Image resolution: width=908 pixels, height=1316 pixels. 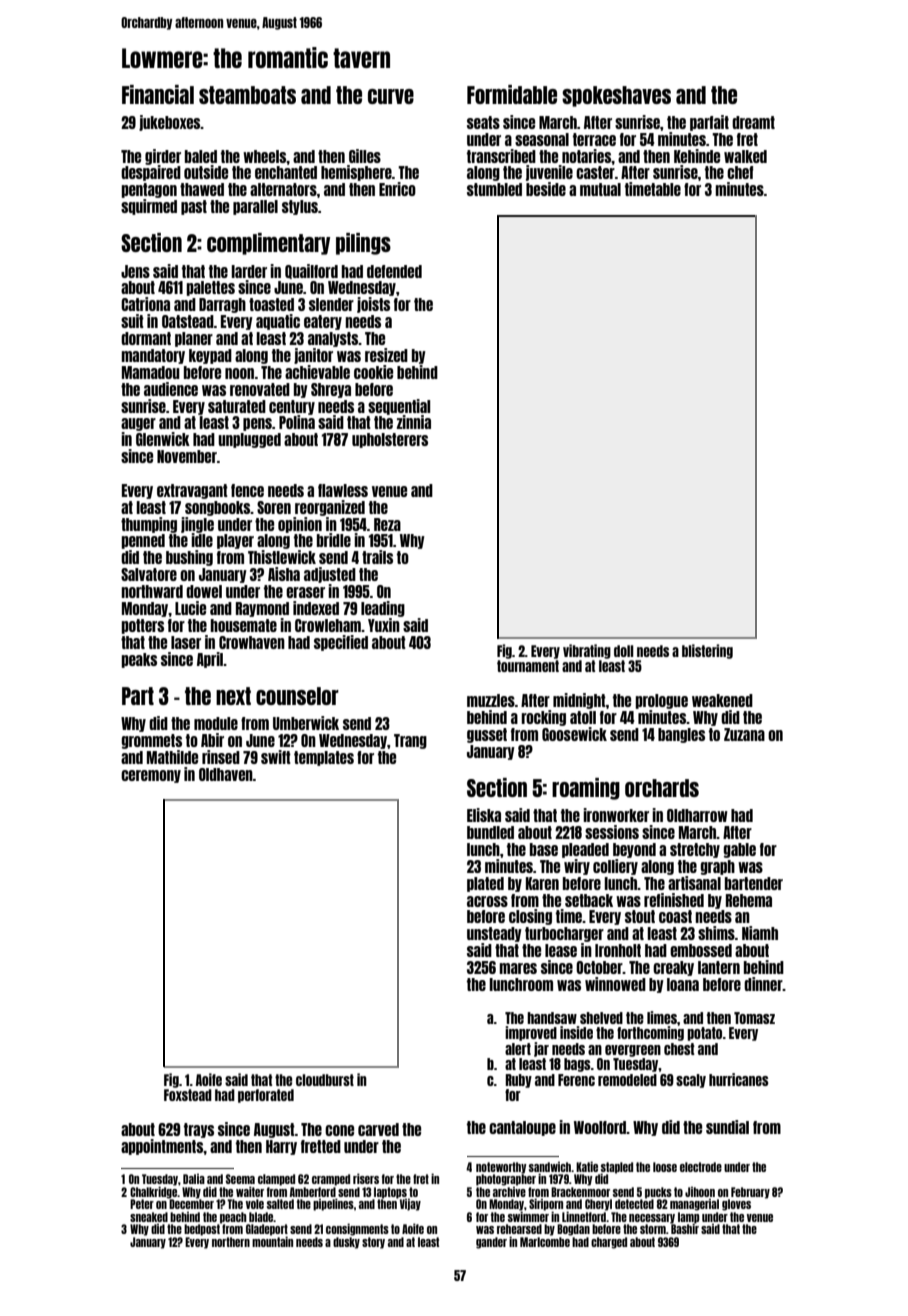 What do you see at coordinates (373, 1243) in the screenshot?
I see `story` at bounding box center [373, 1243].
